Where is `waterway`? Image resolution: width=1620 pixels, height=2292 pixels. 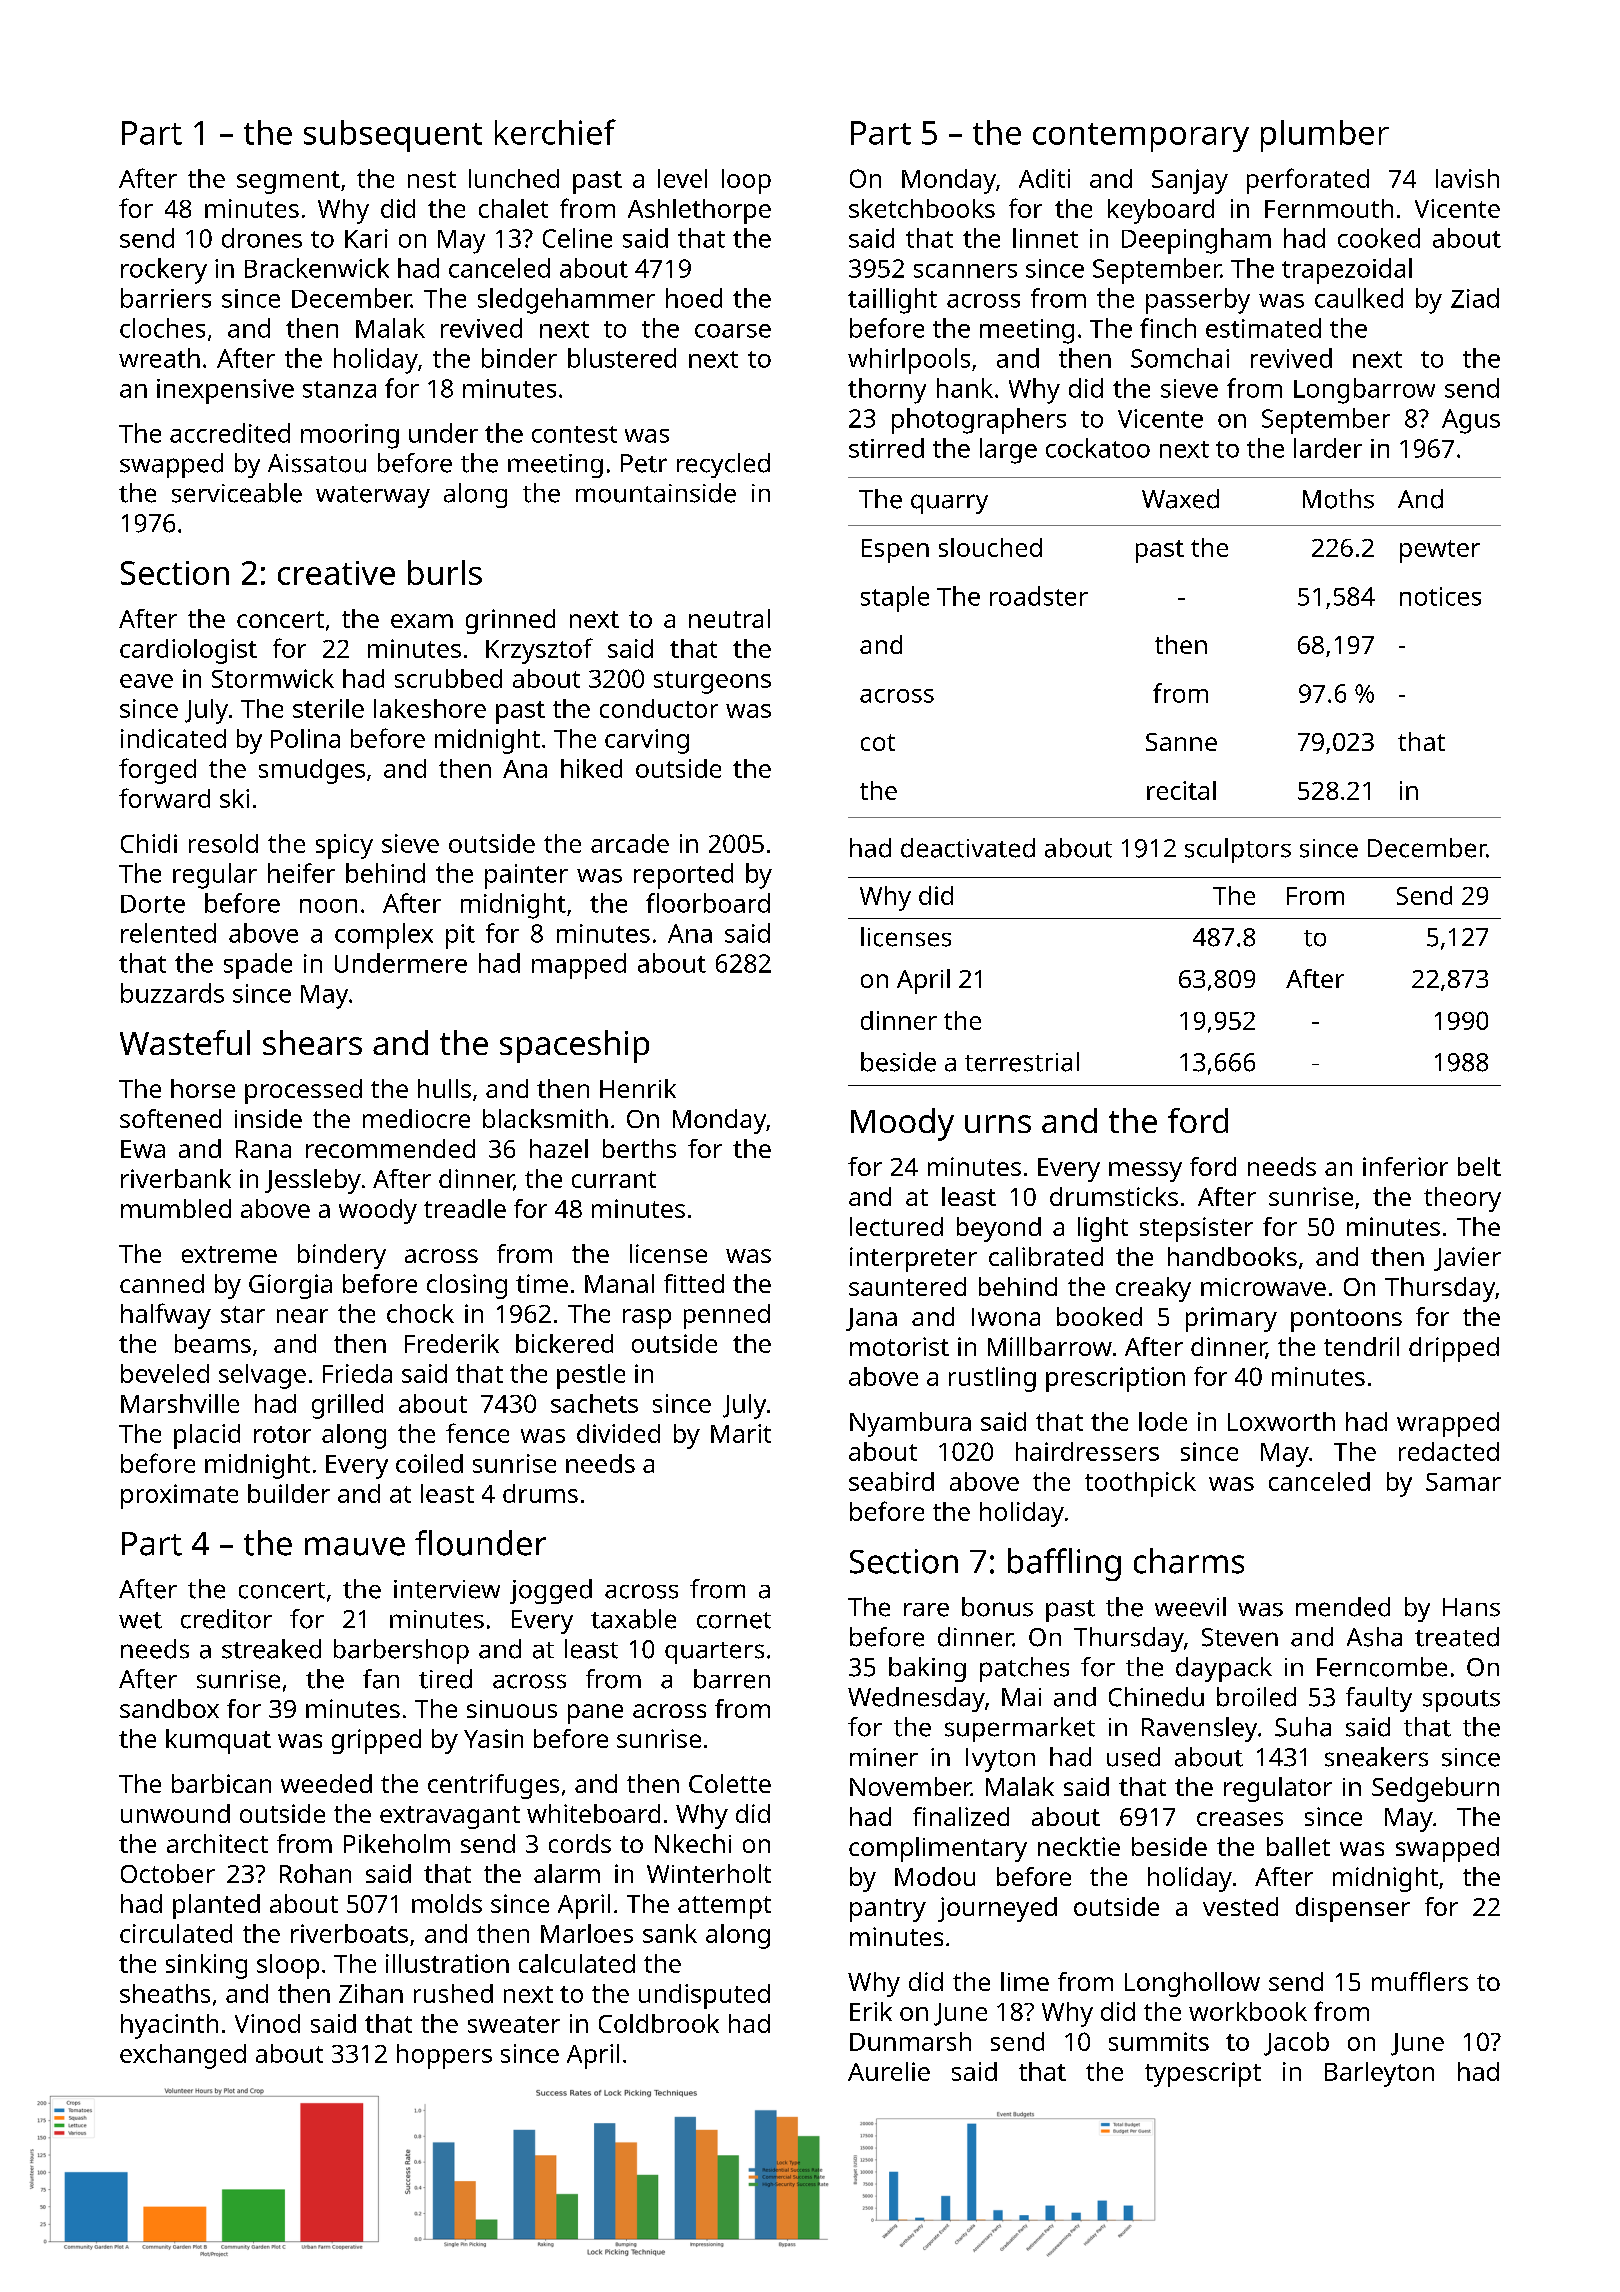 waterway is located at coordinates (373, 497).
